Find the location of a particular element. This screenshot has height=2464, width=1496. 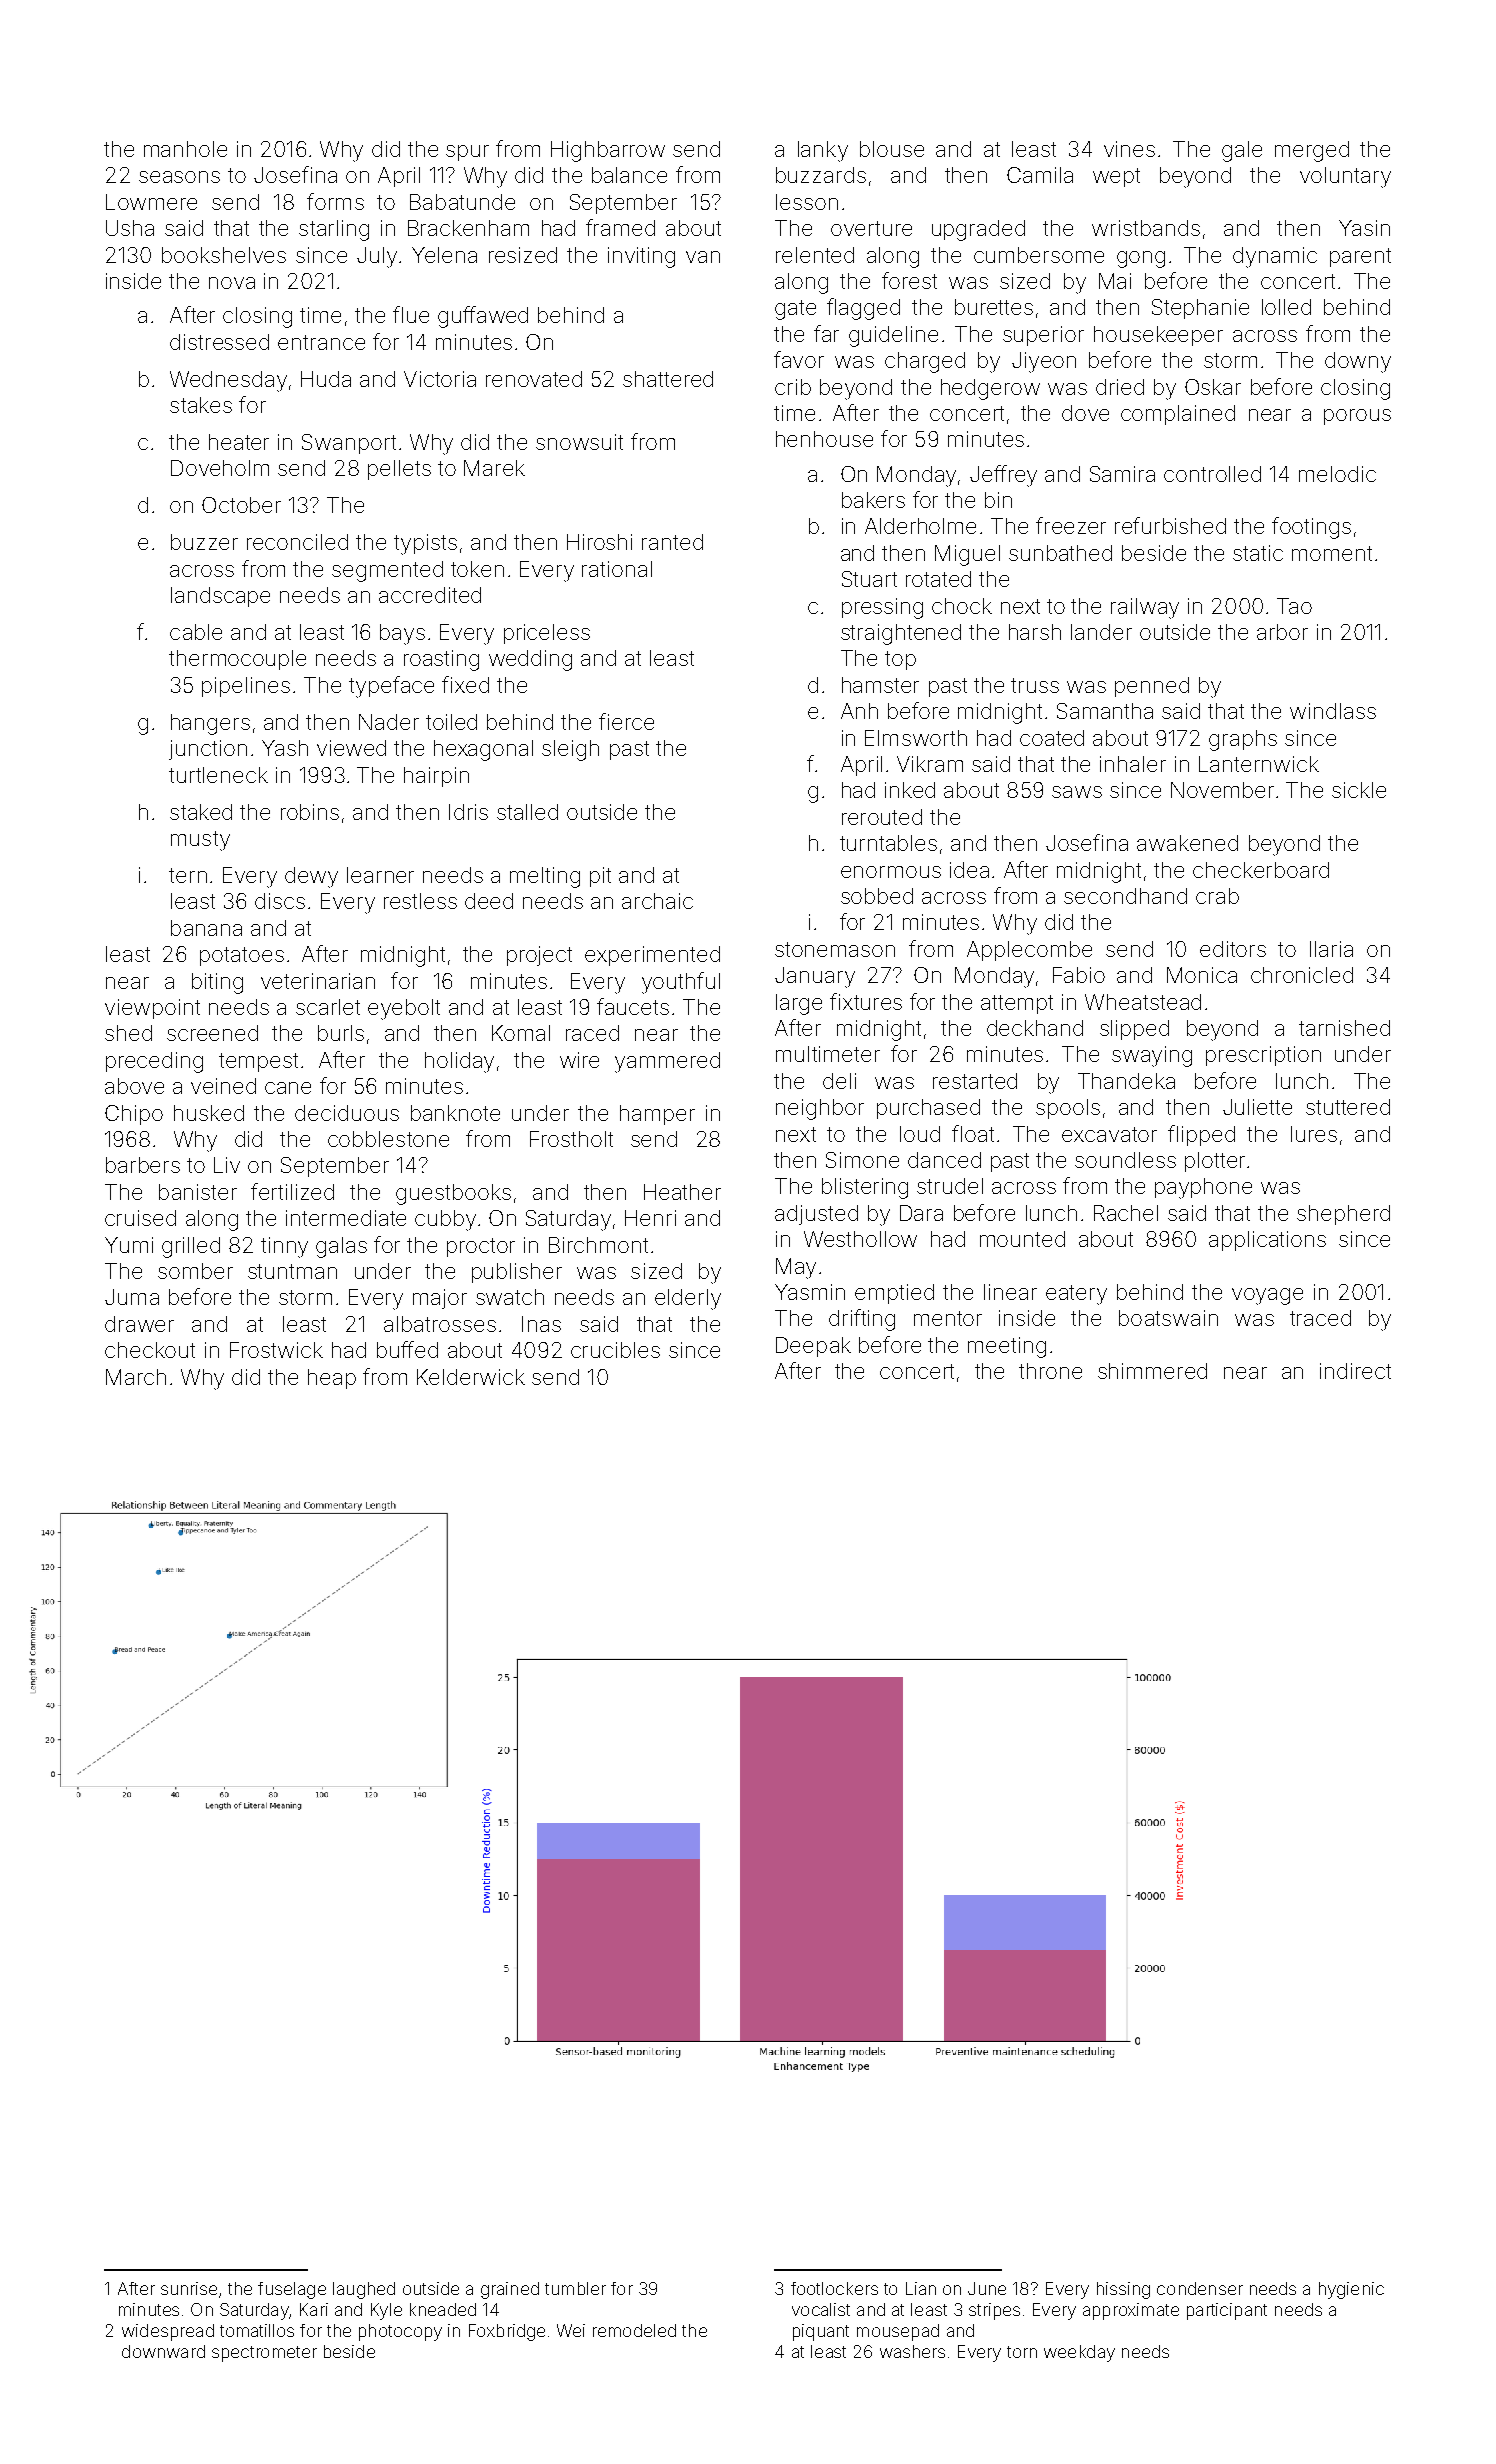

sunrise is located at coordinates (189, 2288).
